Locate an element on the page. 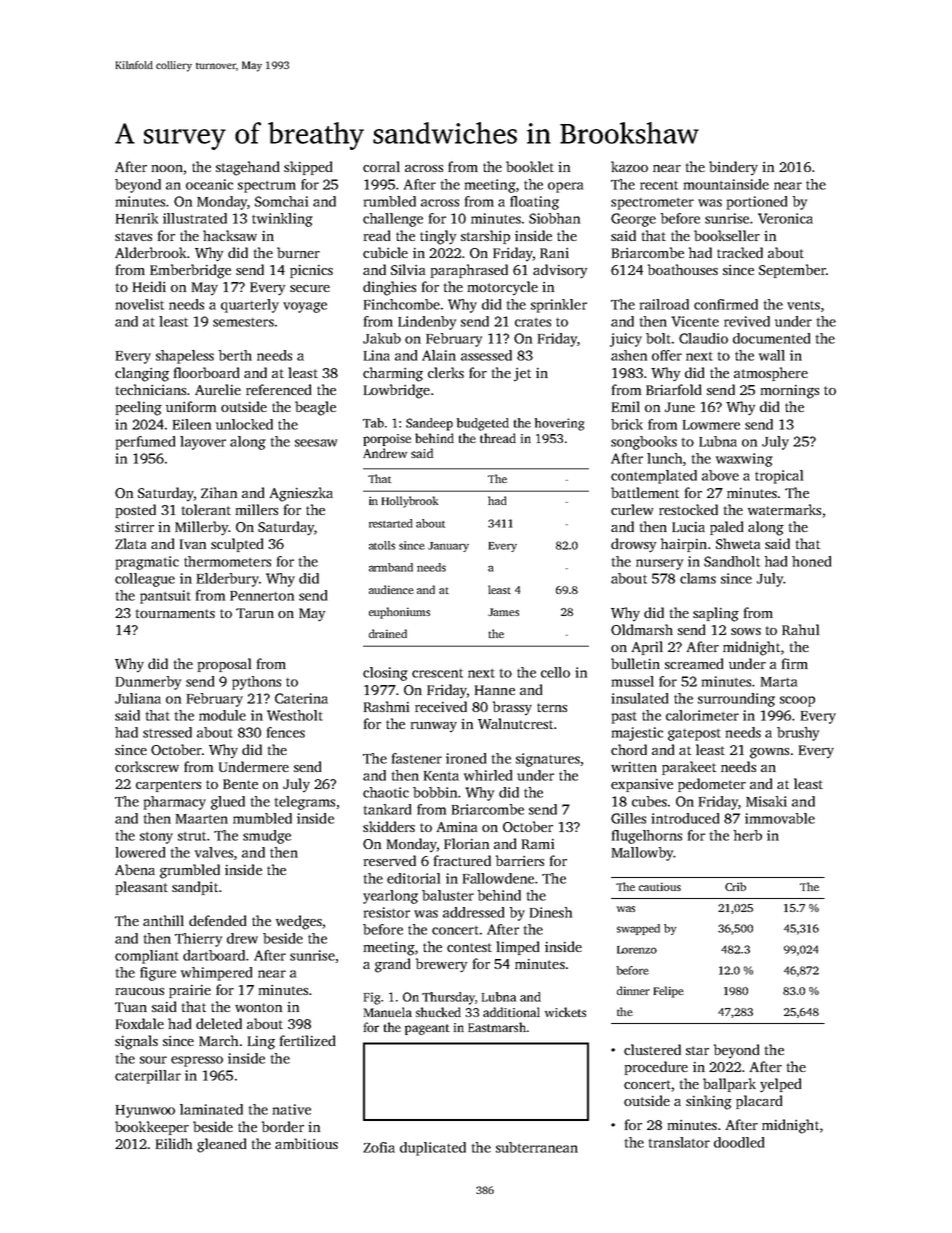 The width and height of the page is (952, 1233). Eilidh is located at coordinates (174, 1143).
